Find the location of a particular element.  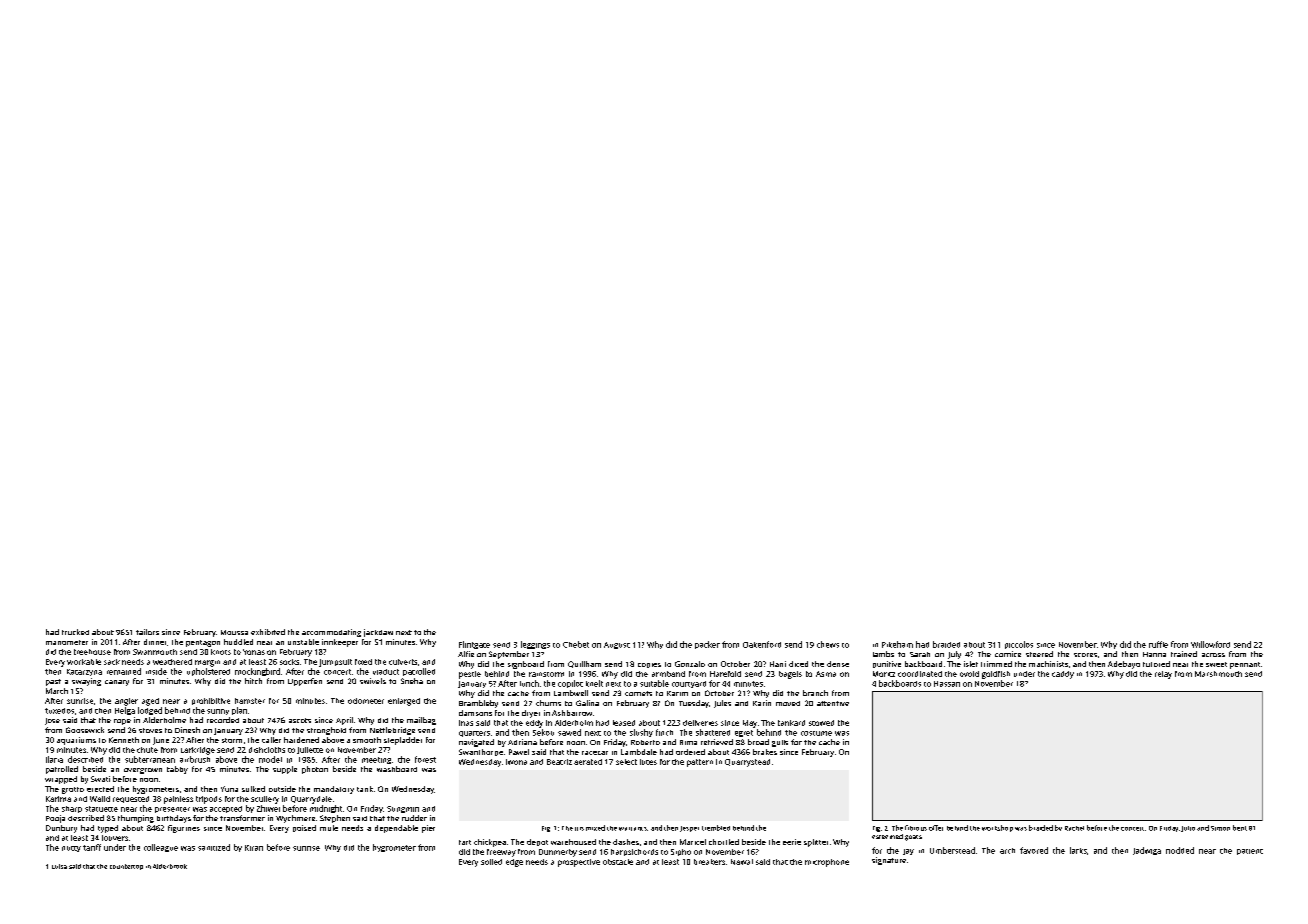

ruffle is located at coordinates (1158, 644).
